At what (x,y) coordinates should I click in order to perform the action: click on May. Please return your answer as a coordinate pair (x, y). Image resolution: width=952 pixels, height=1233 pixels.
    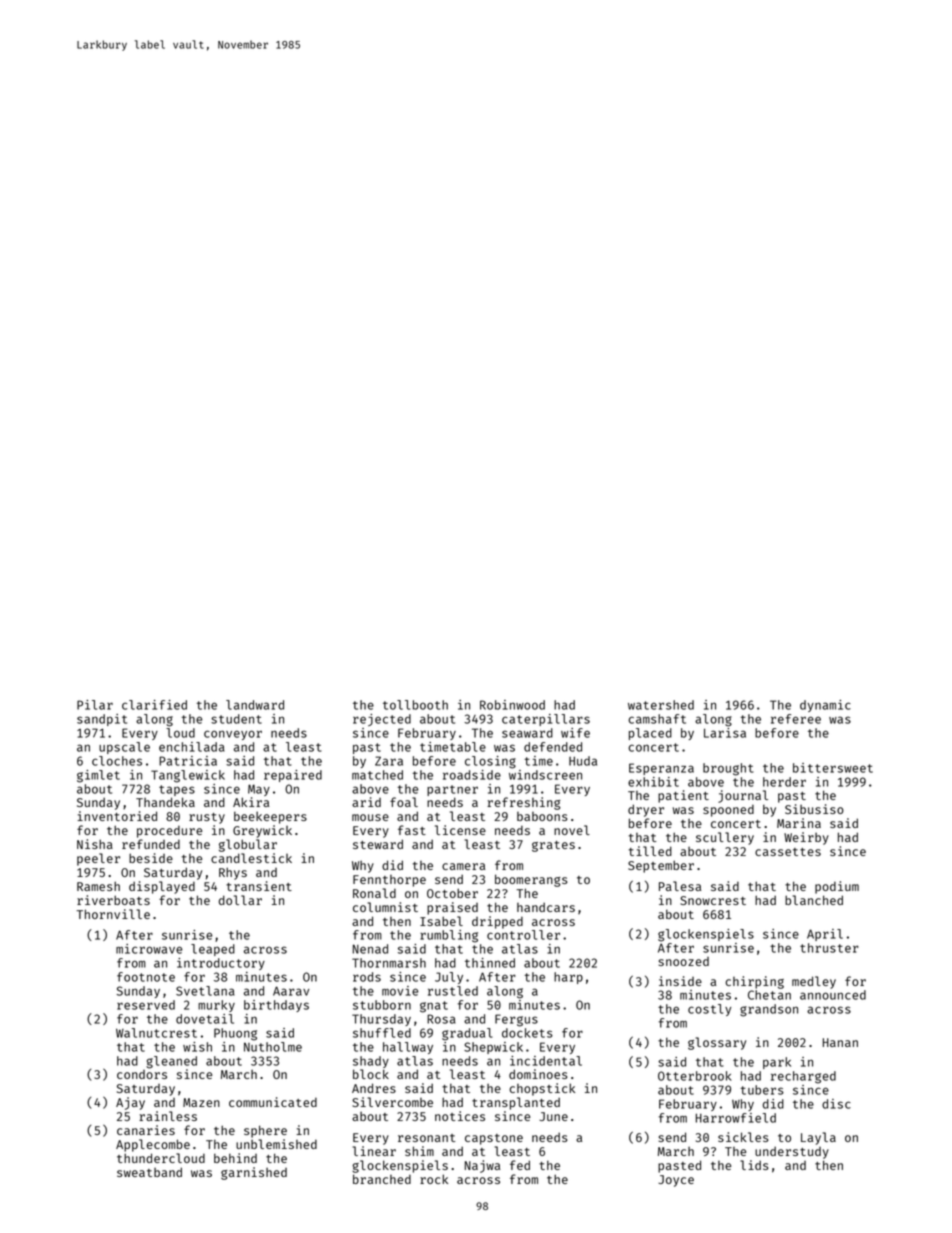
    Looking at the image, I should click on (259, 790).
